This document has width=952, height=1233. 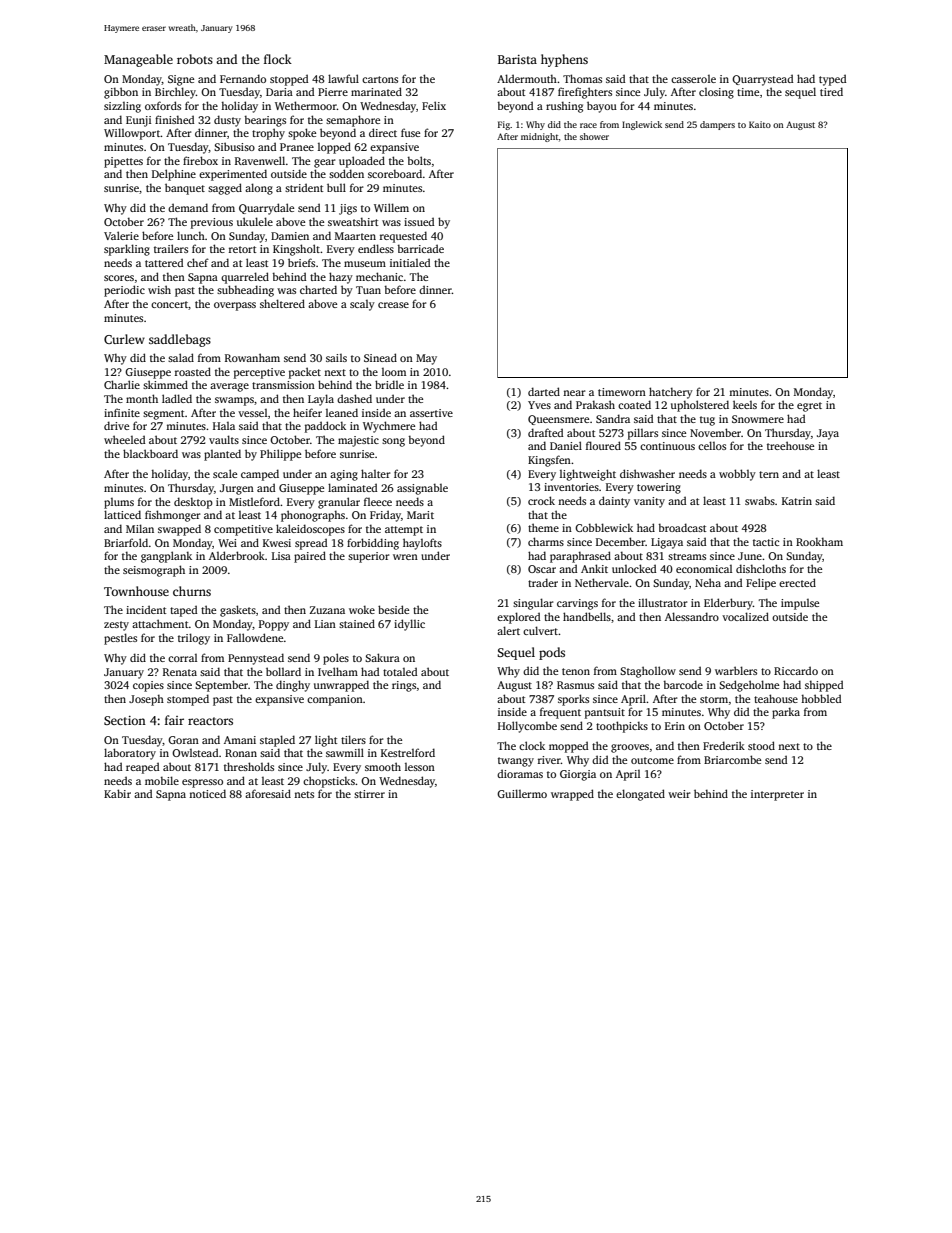 I want to click on Kaito, so click(x=760, y=124).
